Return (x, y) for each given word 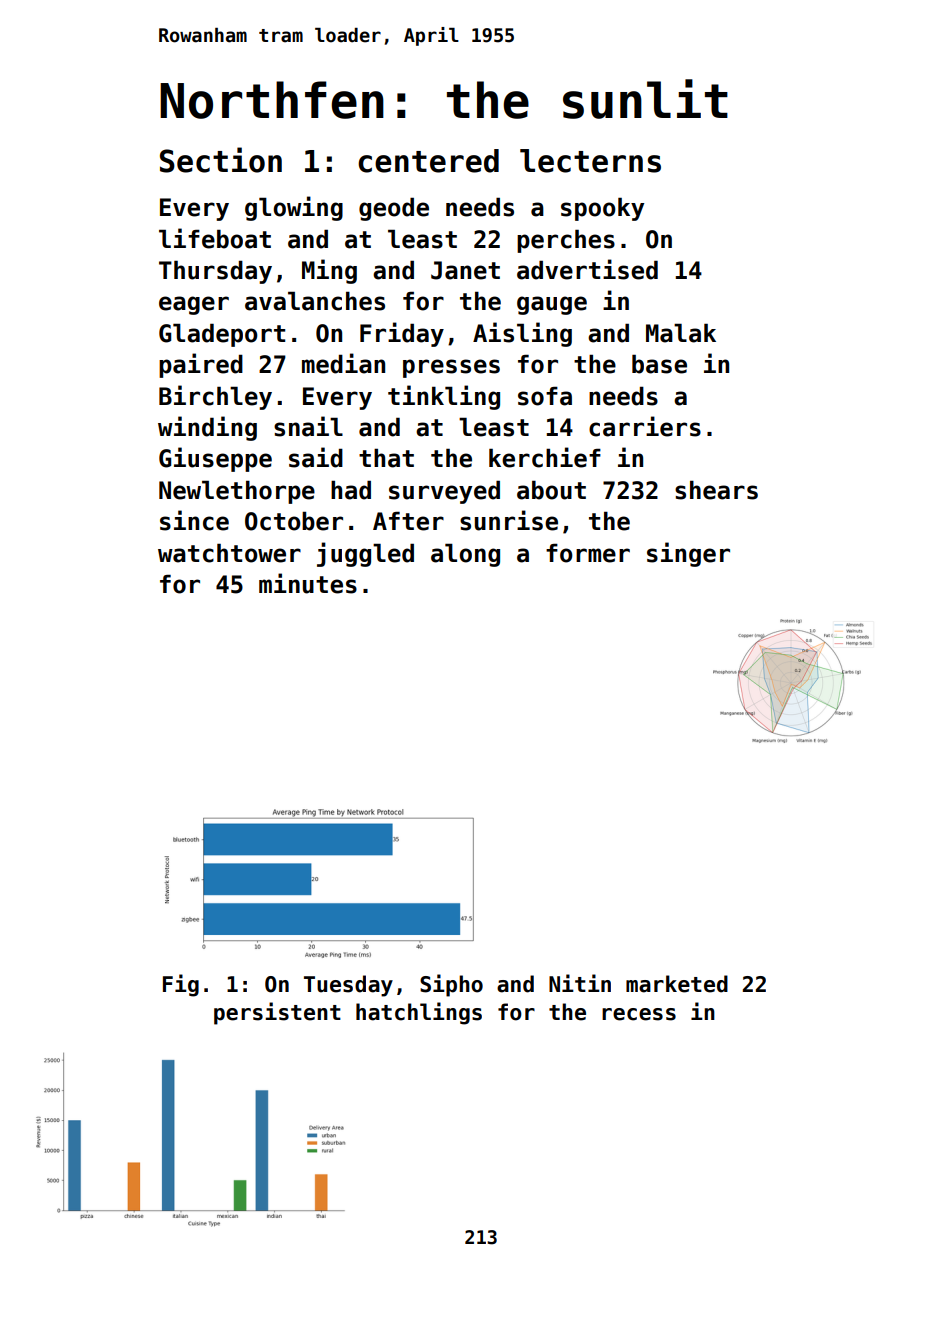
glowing (294, 208)
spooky (602, 209)
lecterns (590, 161)
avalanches (315, 301)
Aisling (522, 334)
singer (688, 554)
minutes (308, 583)
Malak (681, 333)
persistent (277, 1013)
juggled (365, 554)
